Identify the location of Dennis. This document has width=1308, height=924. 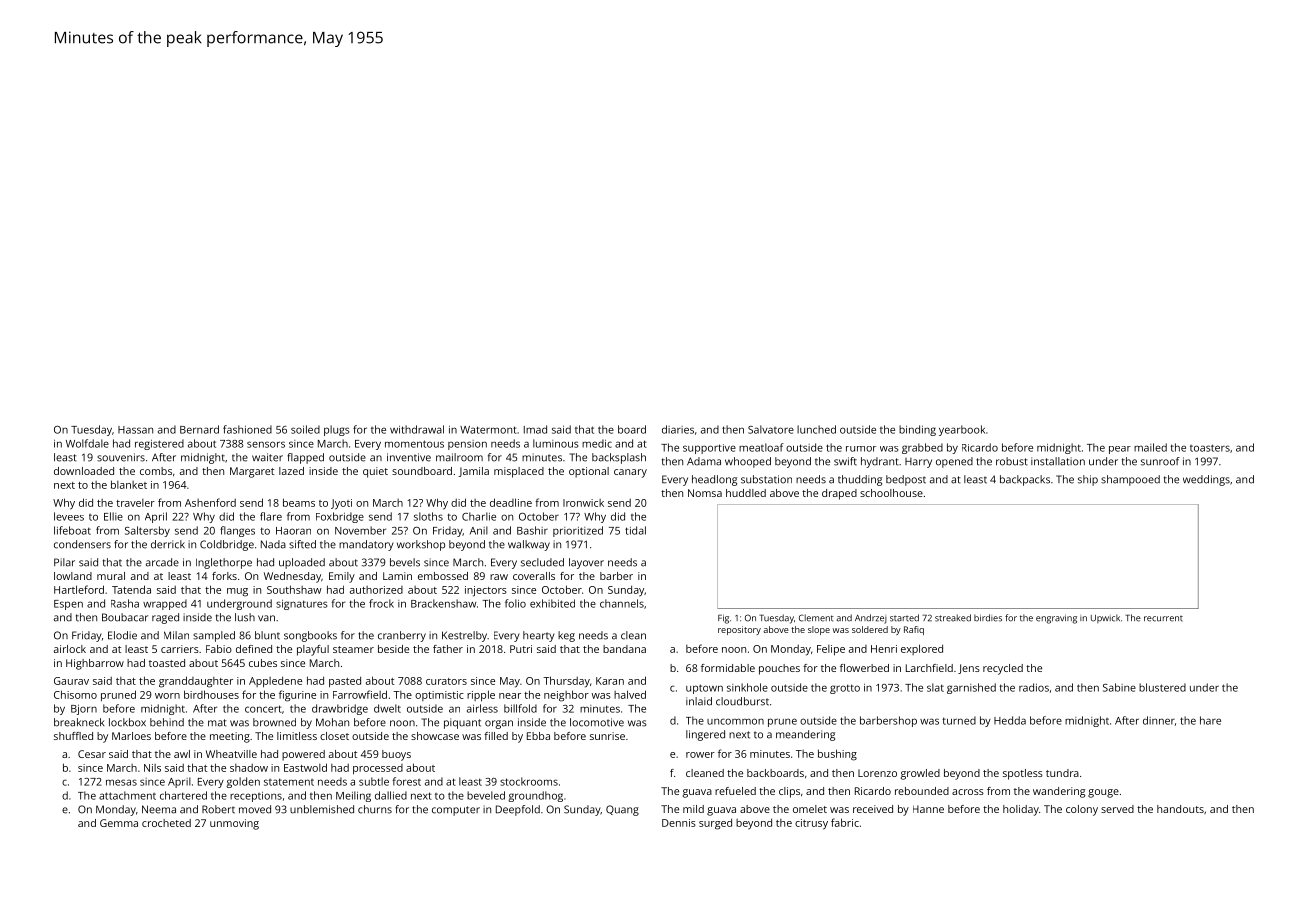
(679, 823).
